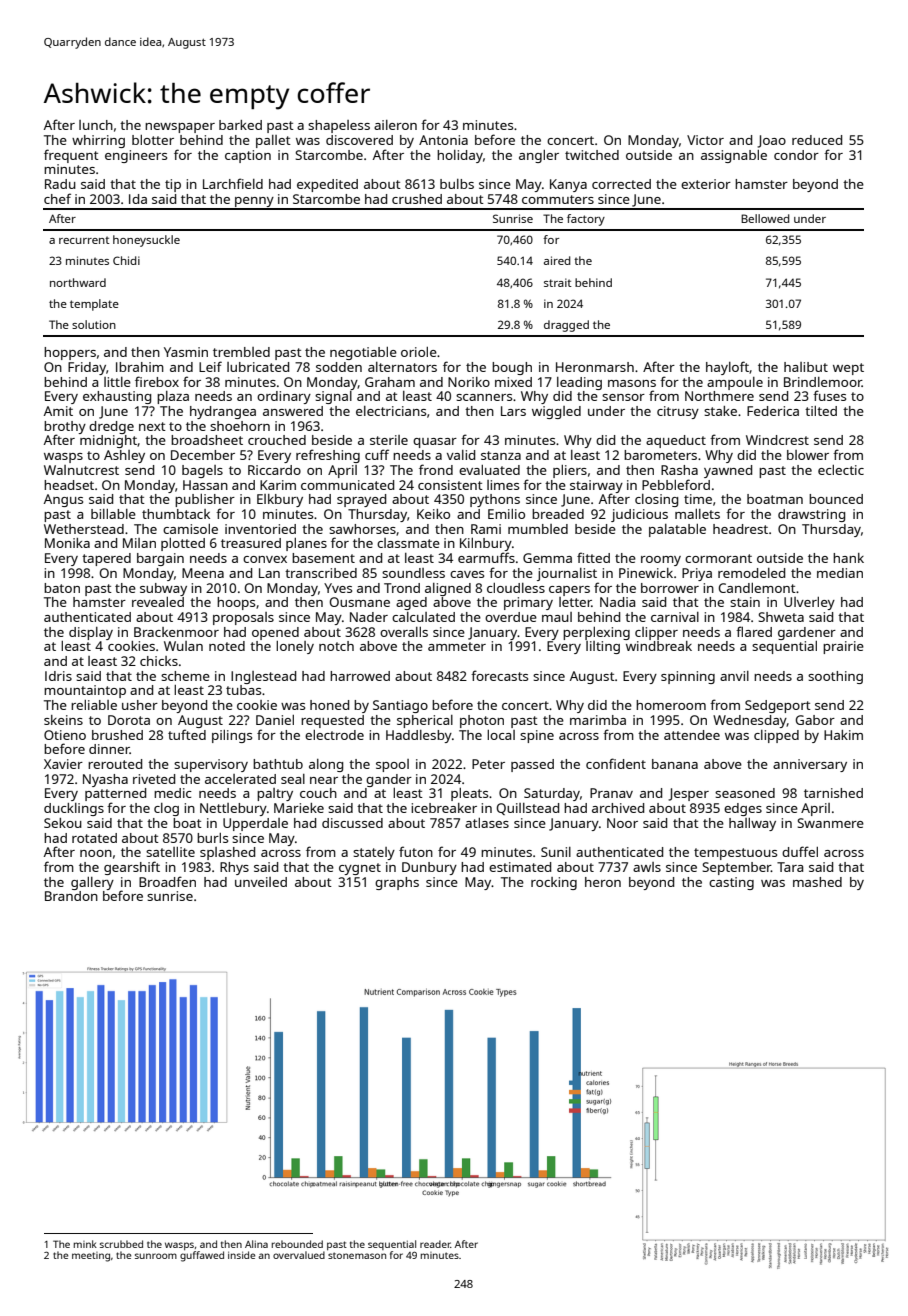 This page has width=908, height=1316. I want to click on barked, so click(240, 125).
